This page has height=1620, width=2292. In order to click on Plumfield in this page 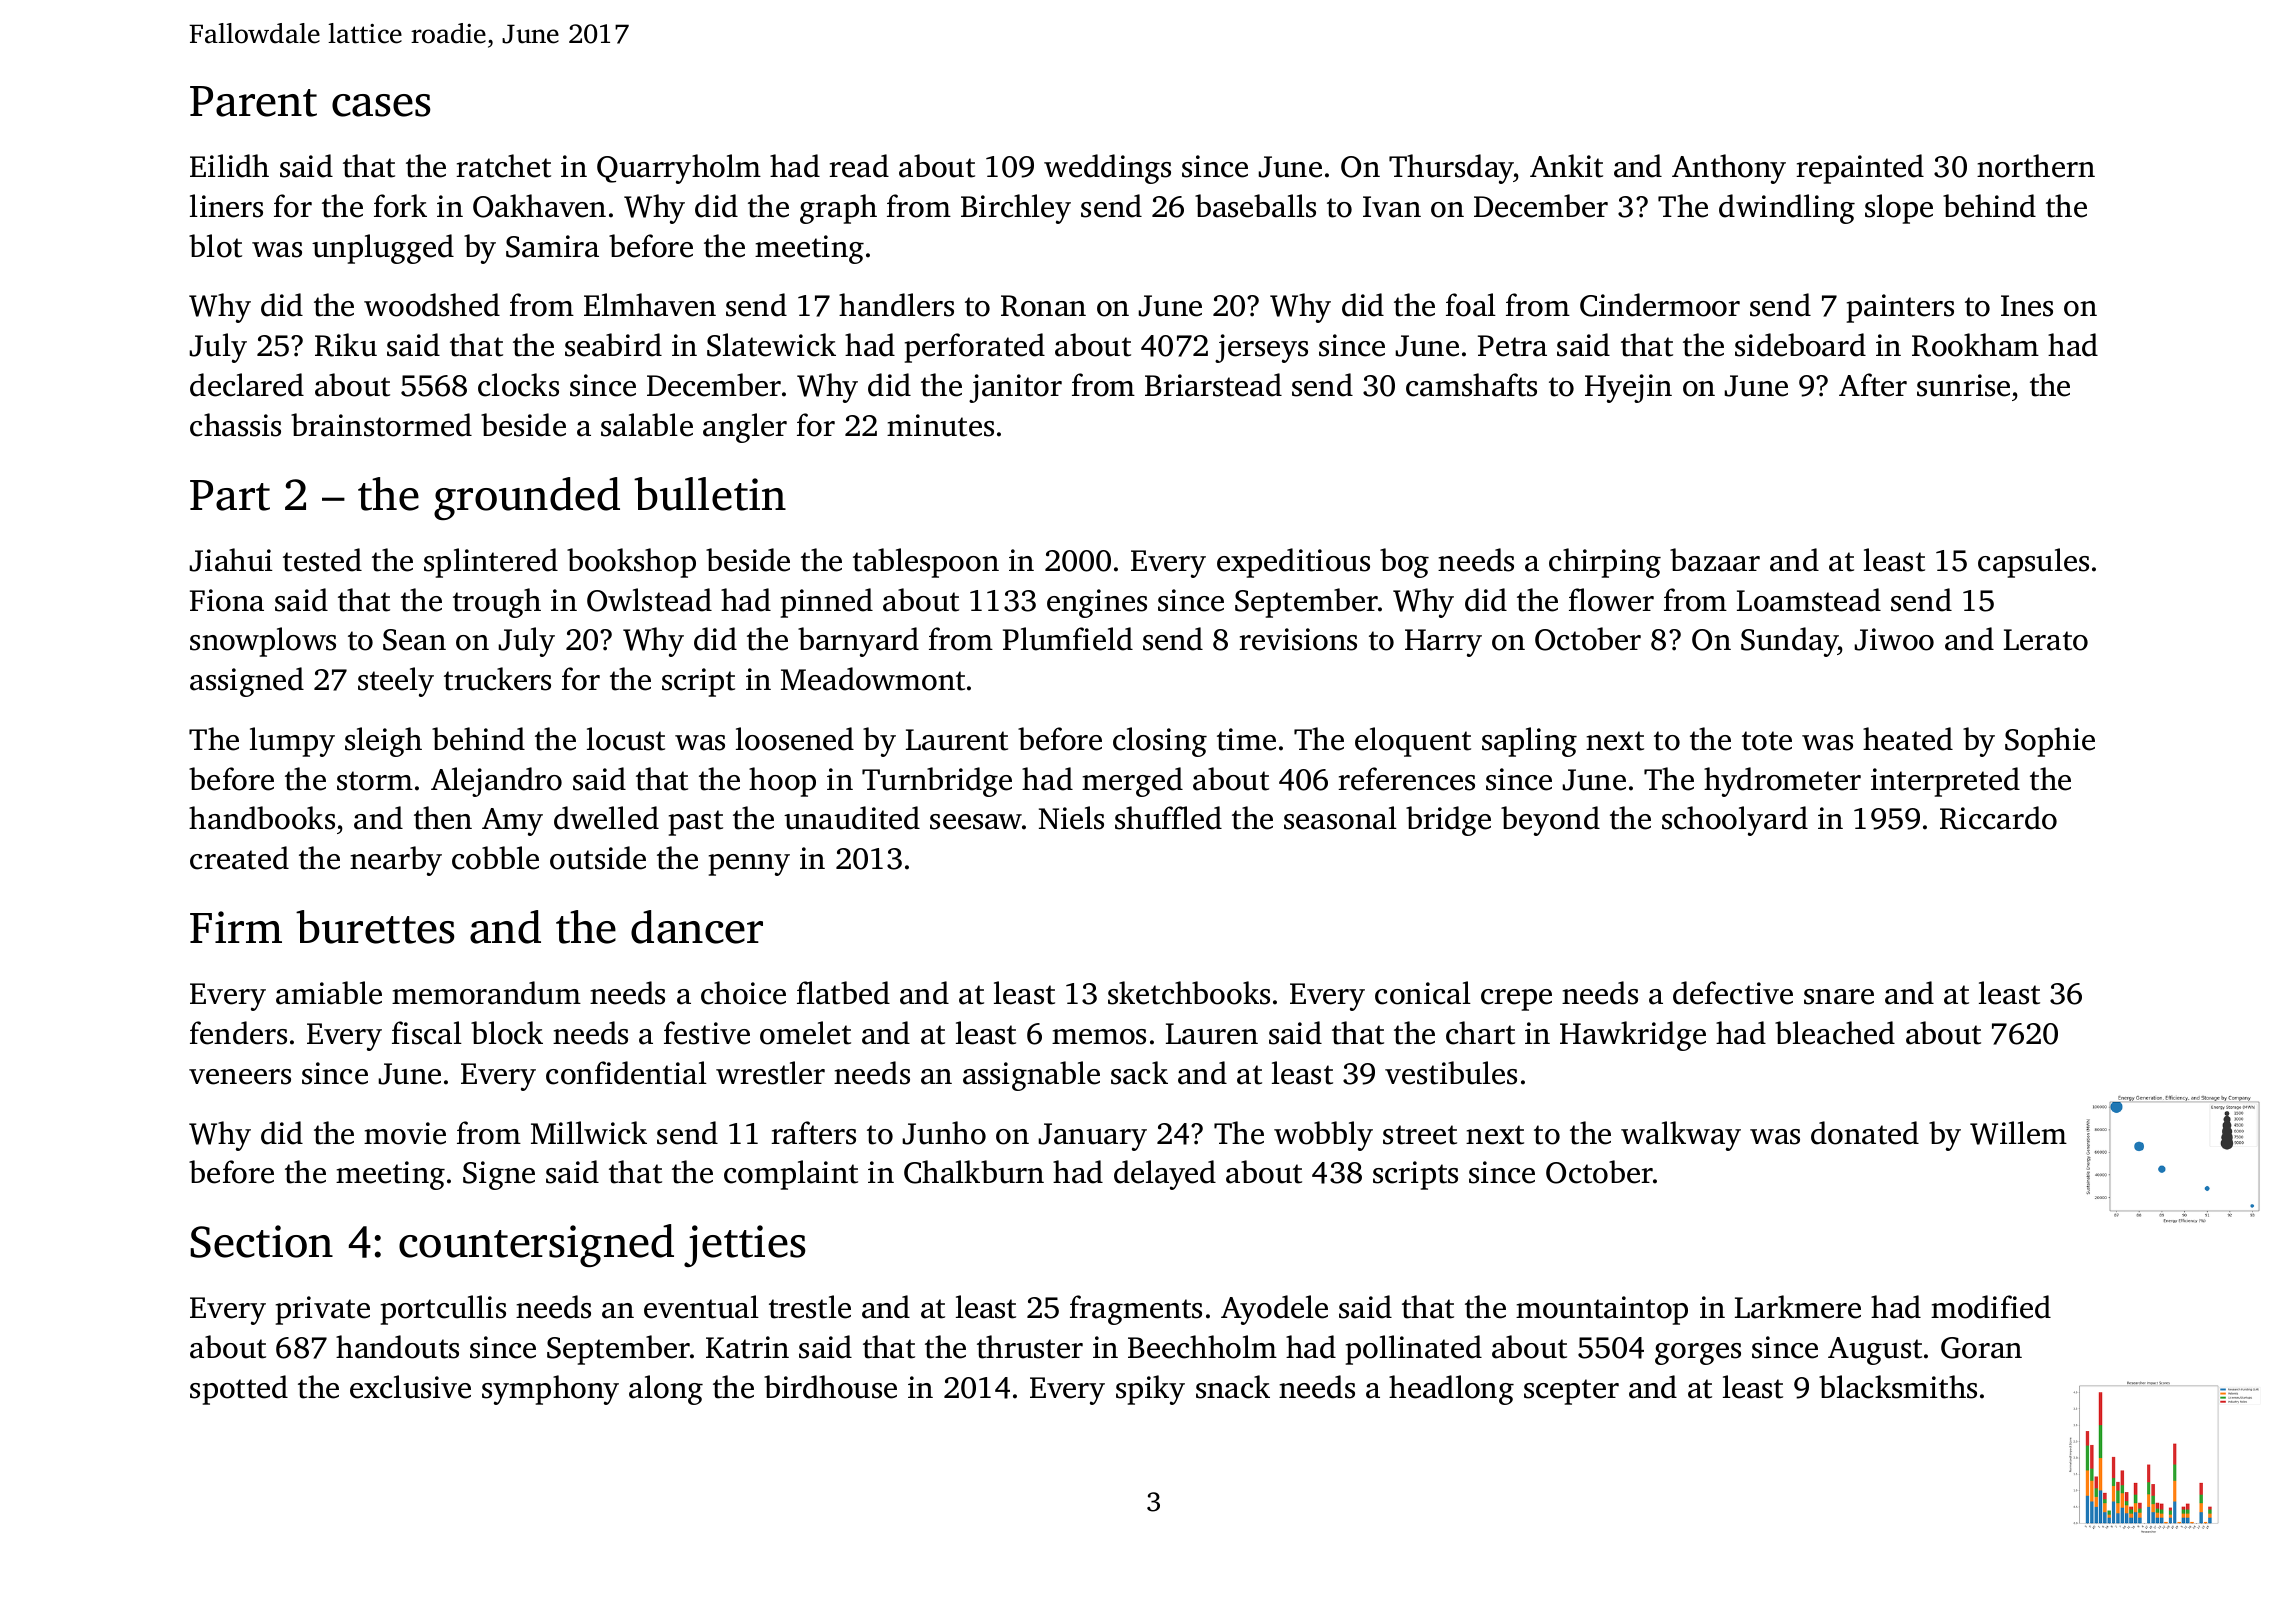, I will do `click(1068, 639)`.
